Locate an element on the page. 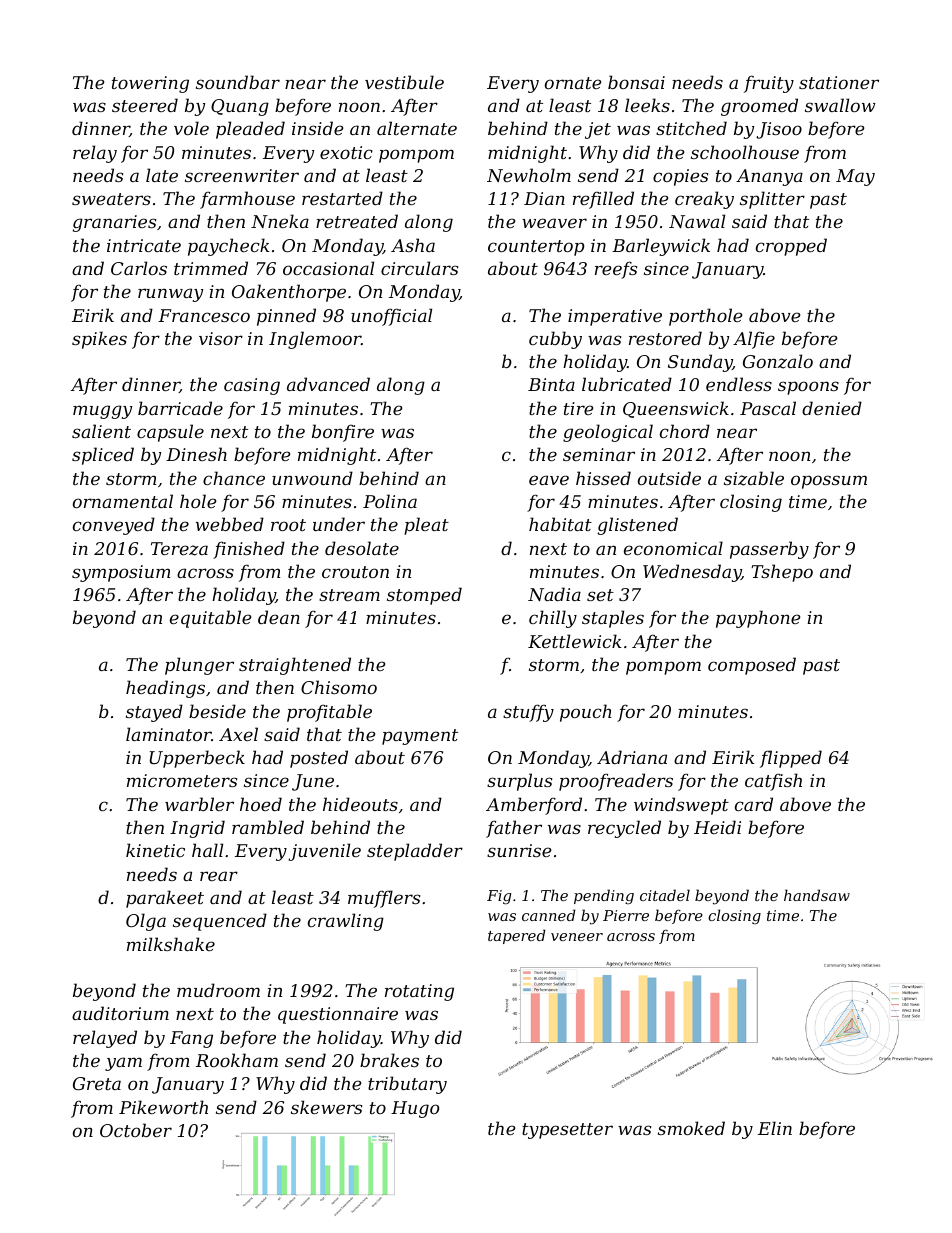 This image has width=952, height=1233. Hugo is located at coordinates (415, 1109).
